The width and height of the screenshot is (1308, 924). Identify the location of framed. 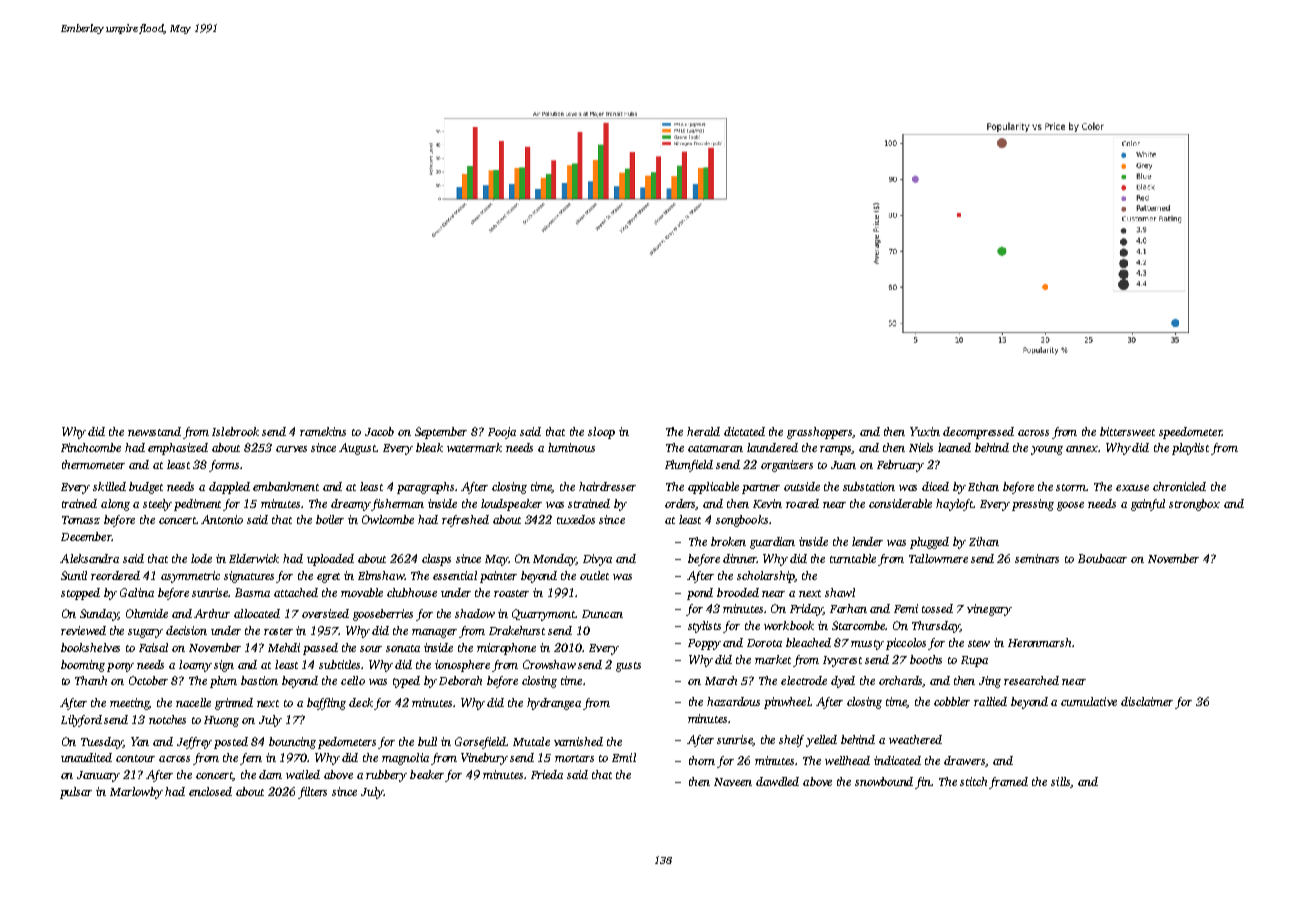
(1008, 783).
